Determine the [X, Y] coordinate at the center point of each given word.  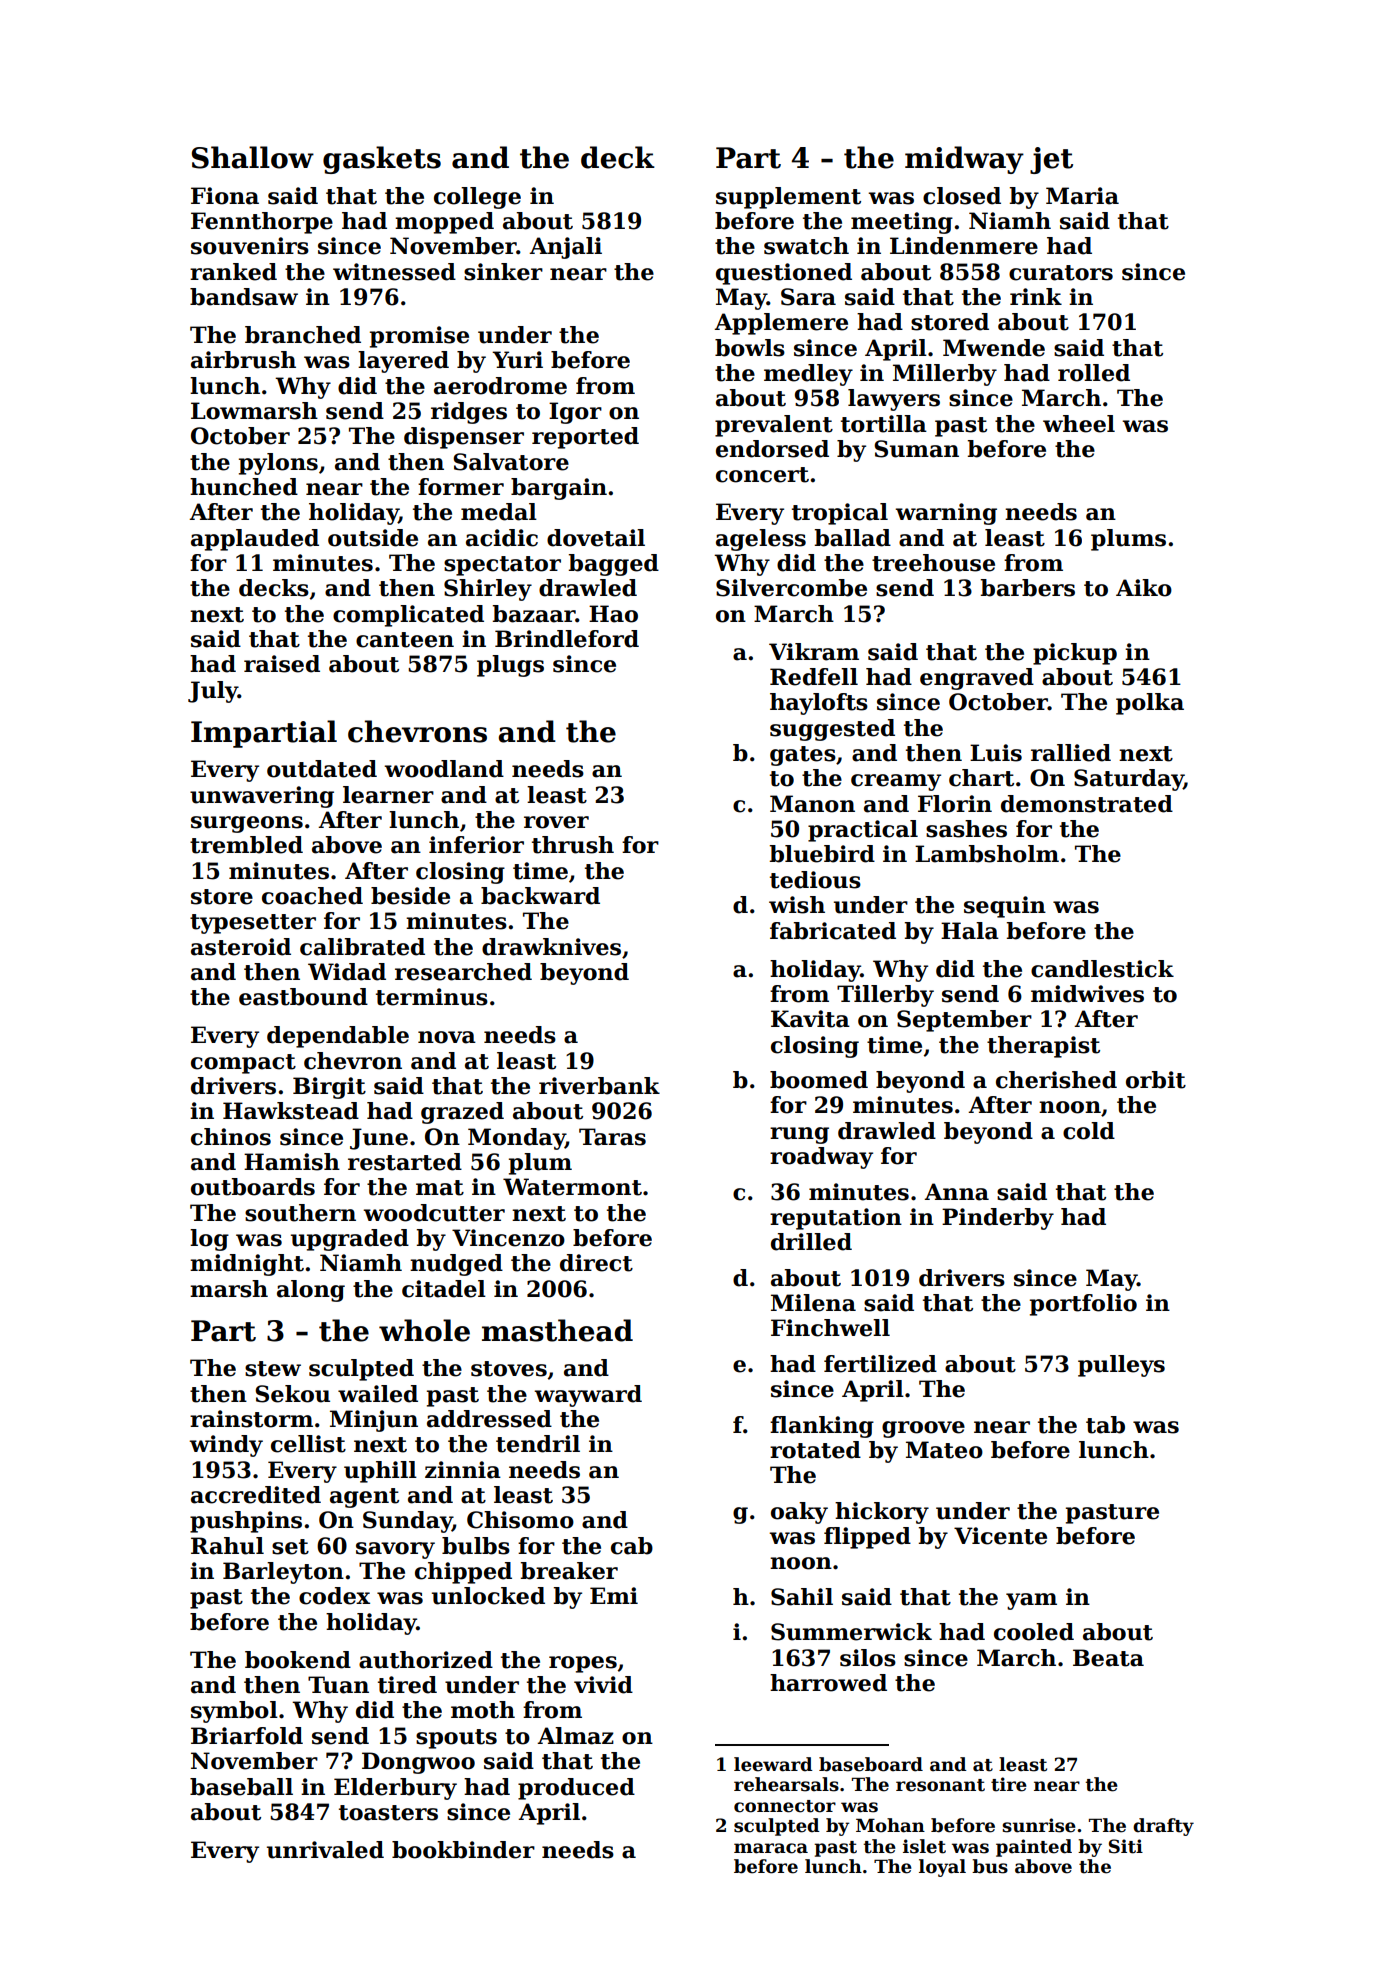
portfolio [1083, 1305]
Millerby [945, 375]
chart [981, 778]
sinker [503, 272]
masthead [557, 1330]
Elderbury [395, 1789]
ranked [233, 272]
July [213, 692]
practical [863, 831]
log [209, 1240]
